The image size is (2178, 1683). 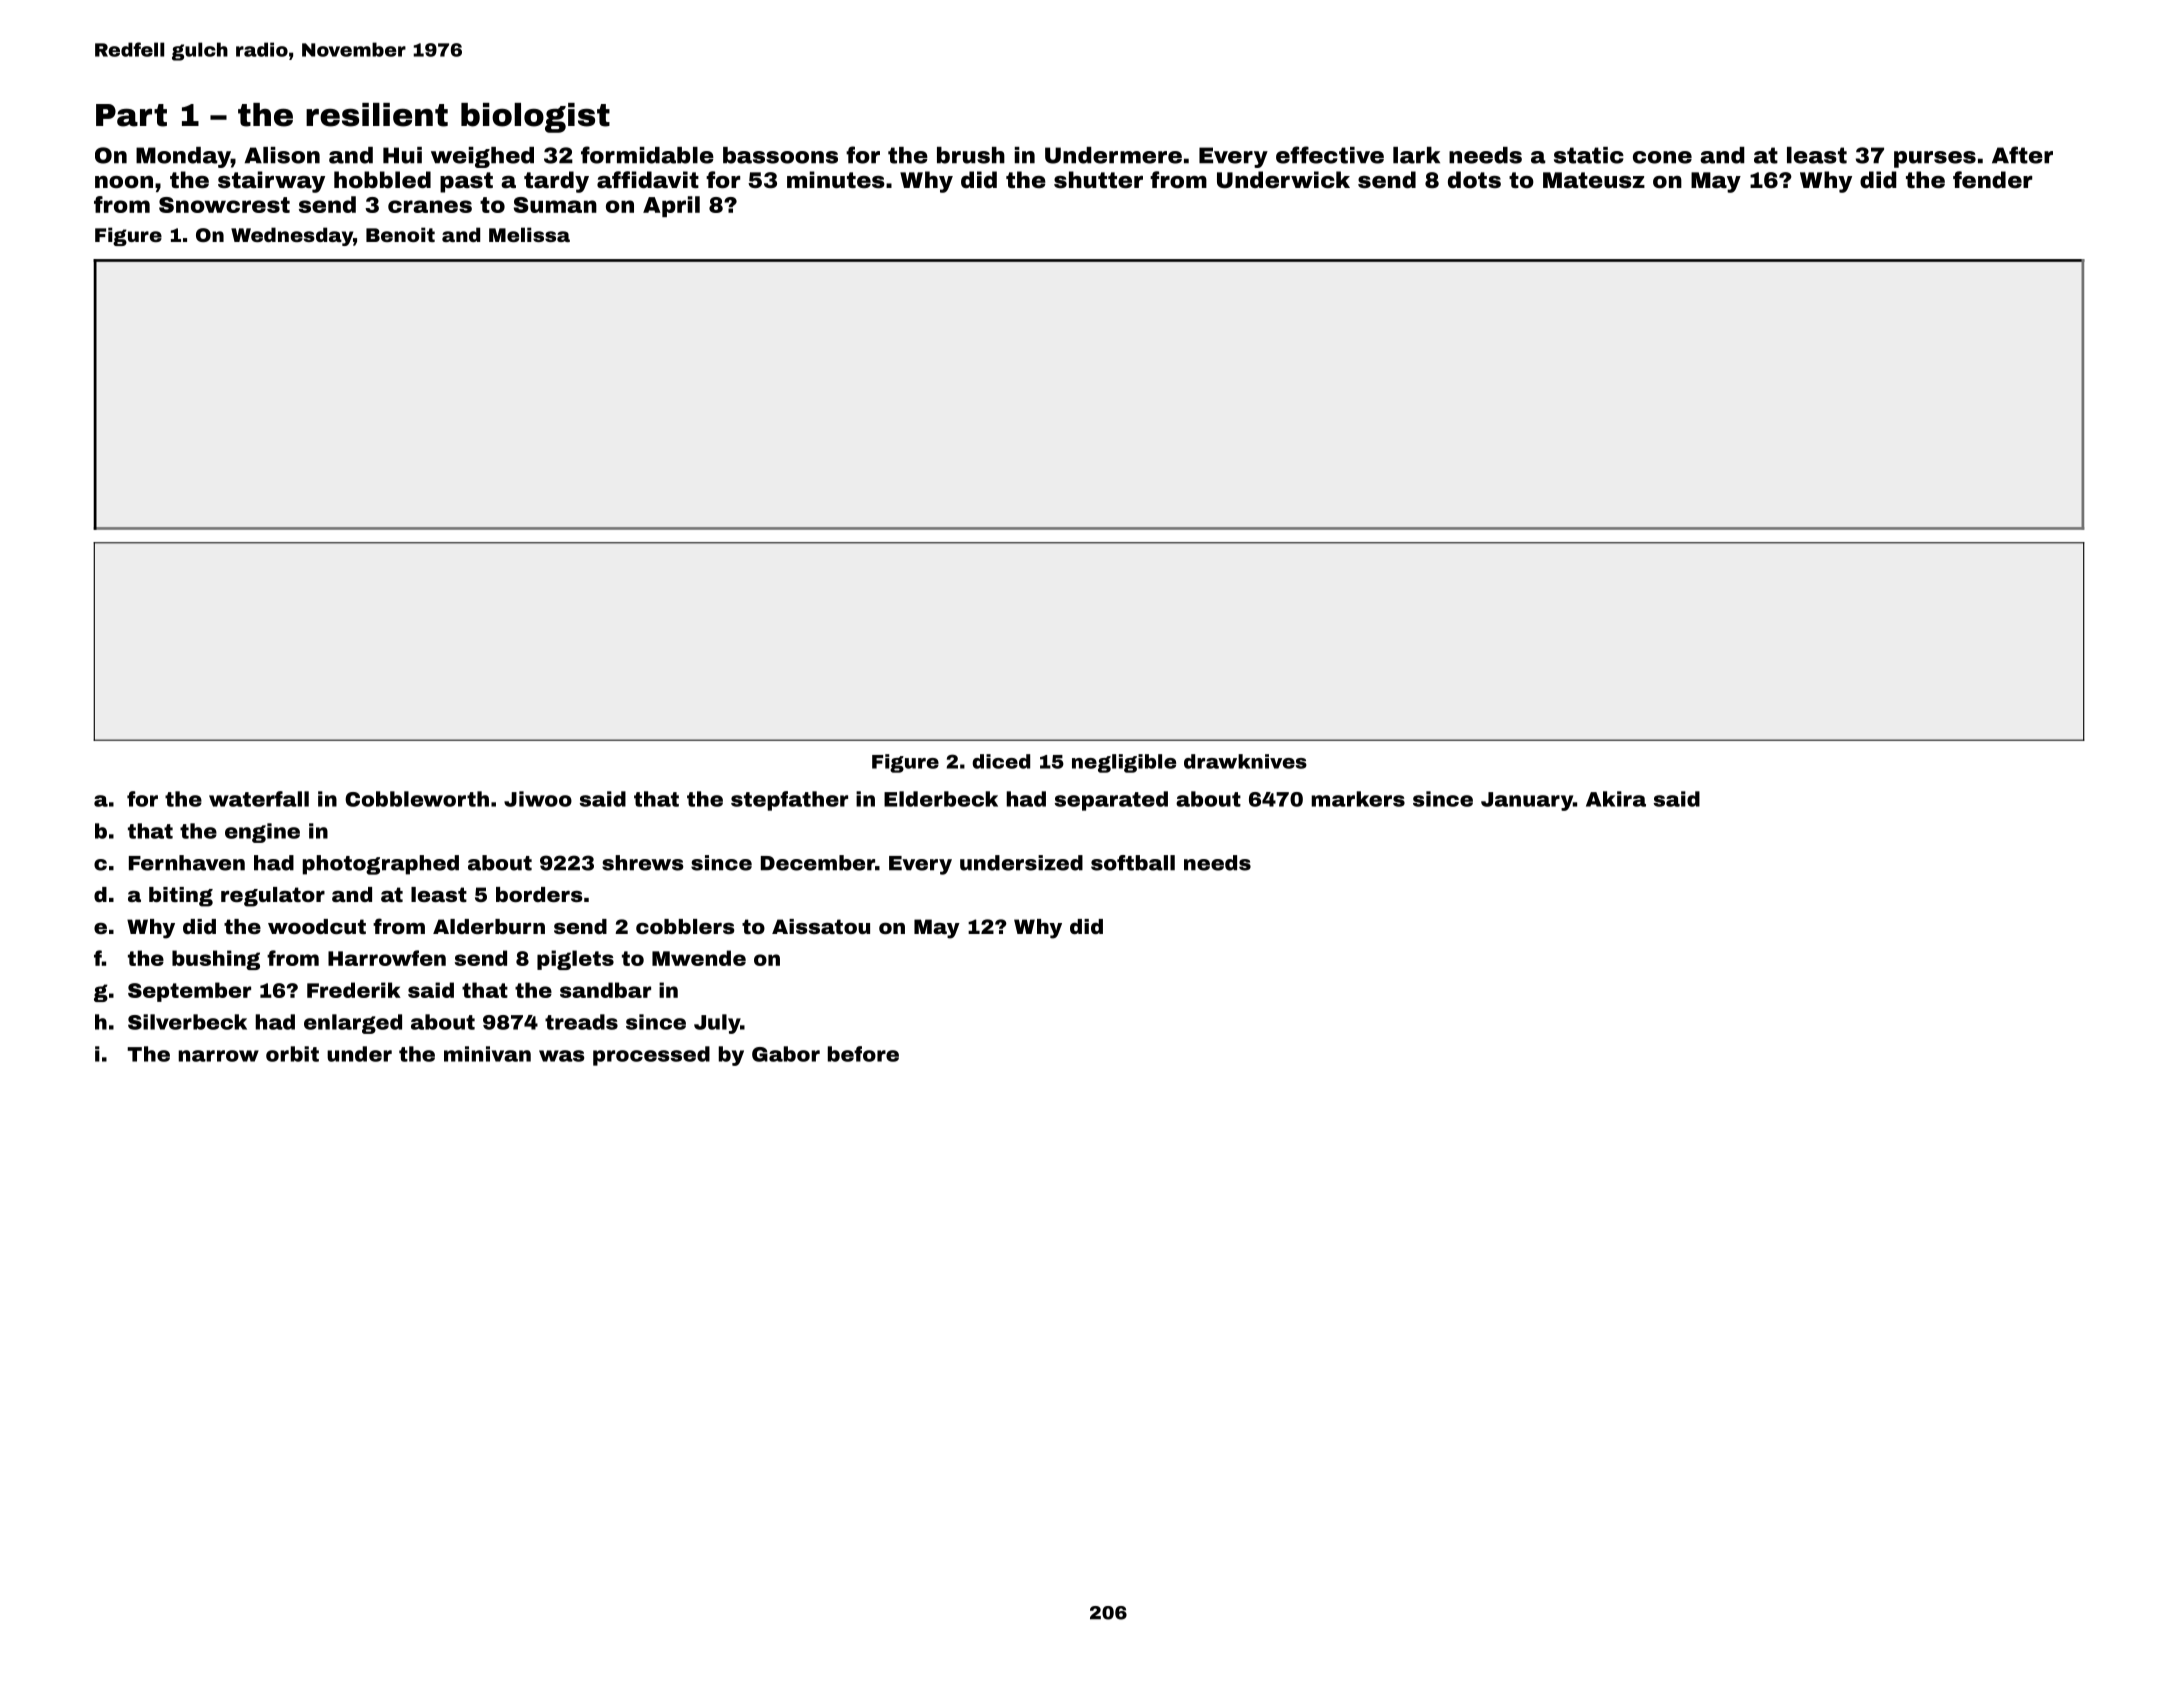 I want to click on drawknives, so click(x=1245, y=761).
